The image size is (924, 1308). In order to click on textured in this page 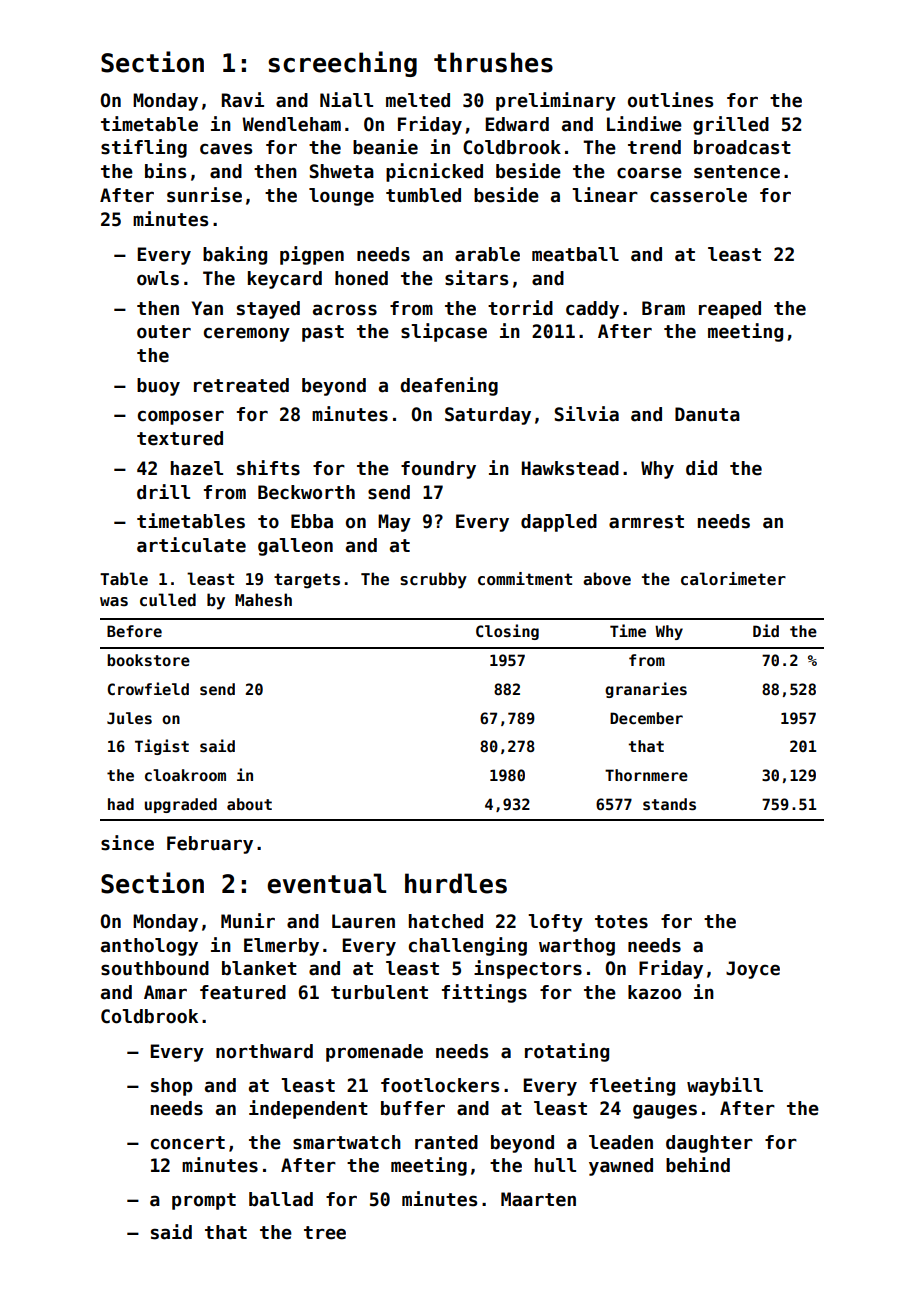, I will do `click(180, 438)`.
